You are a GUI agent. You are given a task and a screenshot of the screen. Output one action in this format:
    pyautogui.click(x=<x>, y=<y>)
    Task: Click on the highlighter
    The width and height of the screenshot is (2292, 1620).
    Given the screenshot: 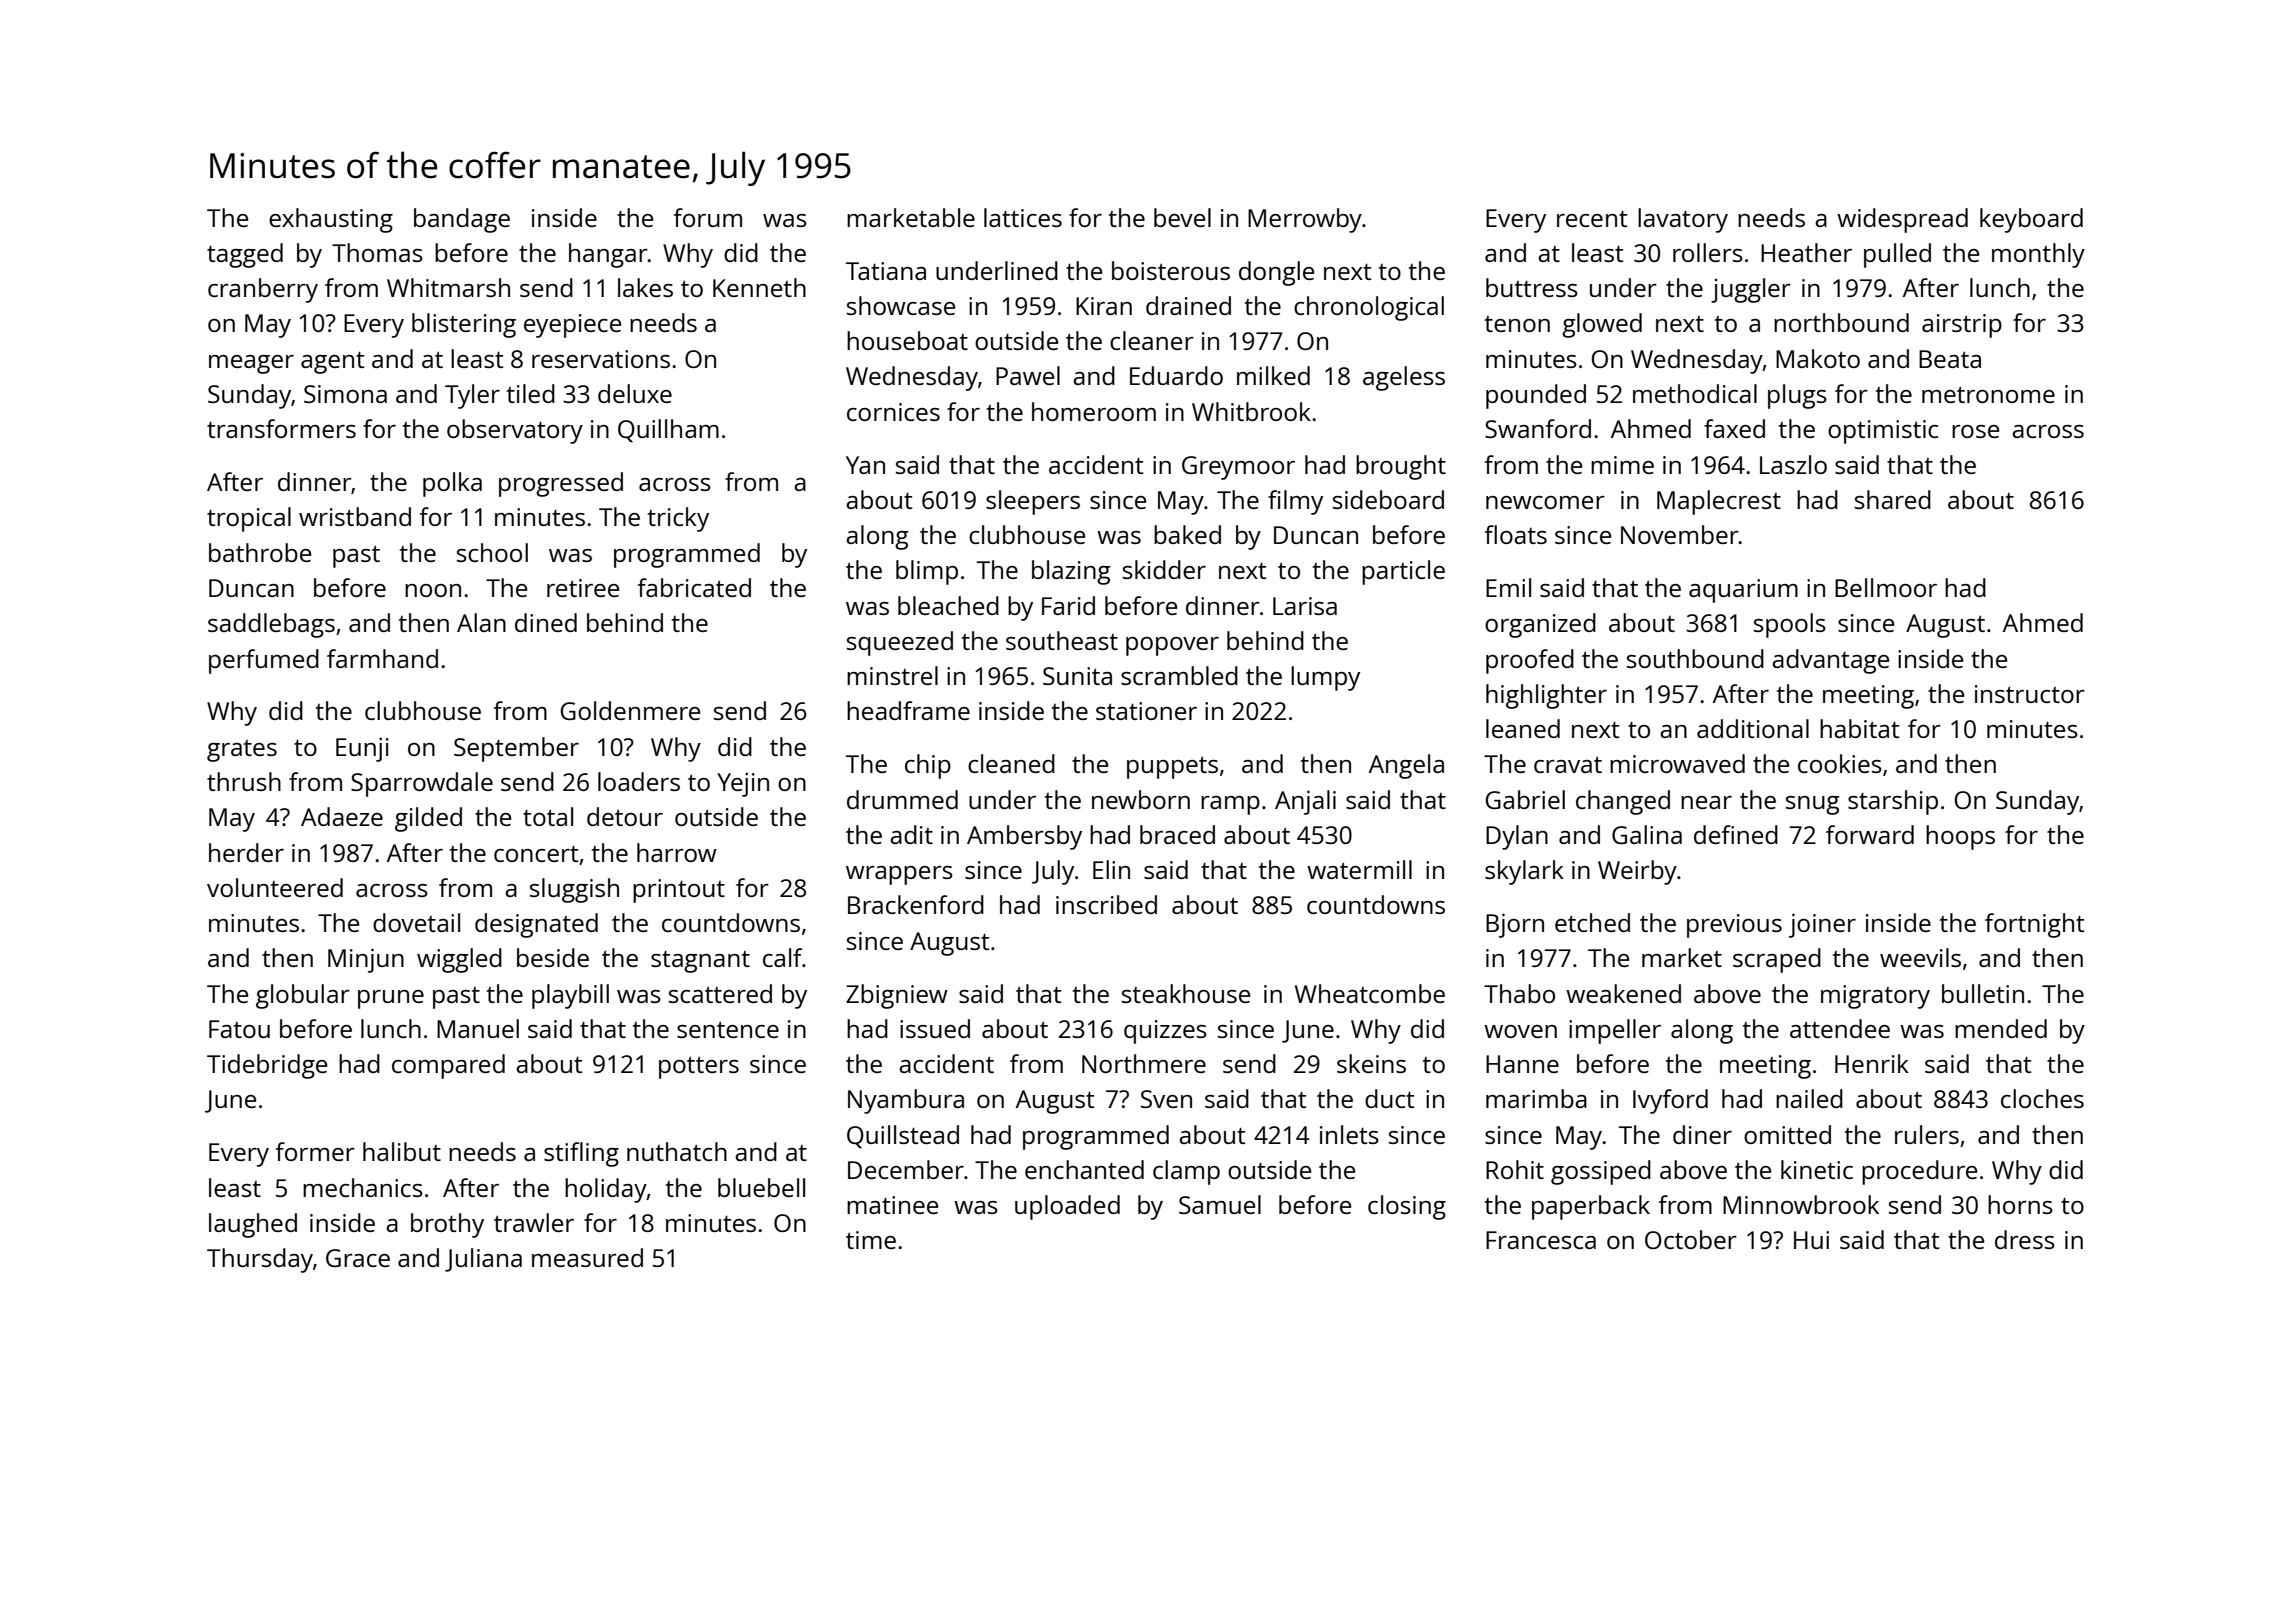 What is the action you would take?
    pyautogui.click(x=1546, y=696)
